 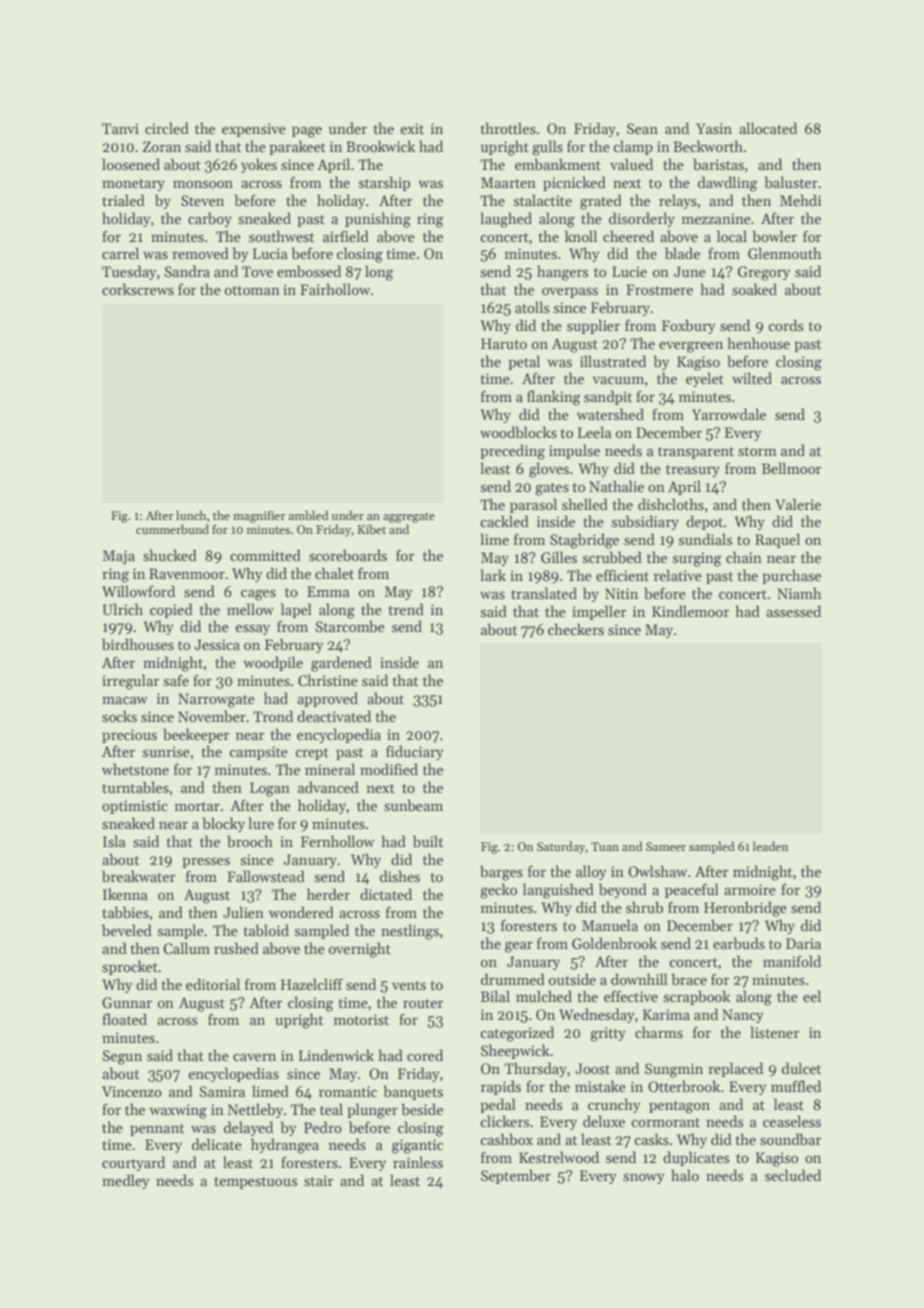 What do you see at coordinates (642, 128) in the document?
I see `Sean` at bounding box center [642, 128].
